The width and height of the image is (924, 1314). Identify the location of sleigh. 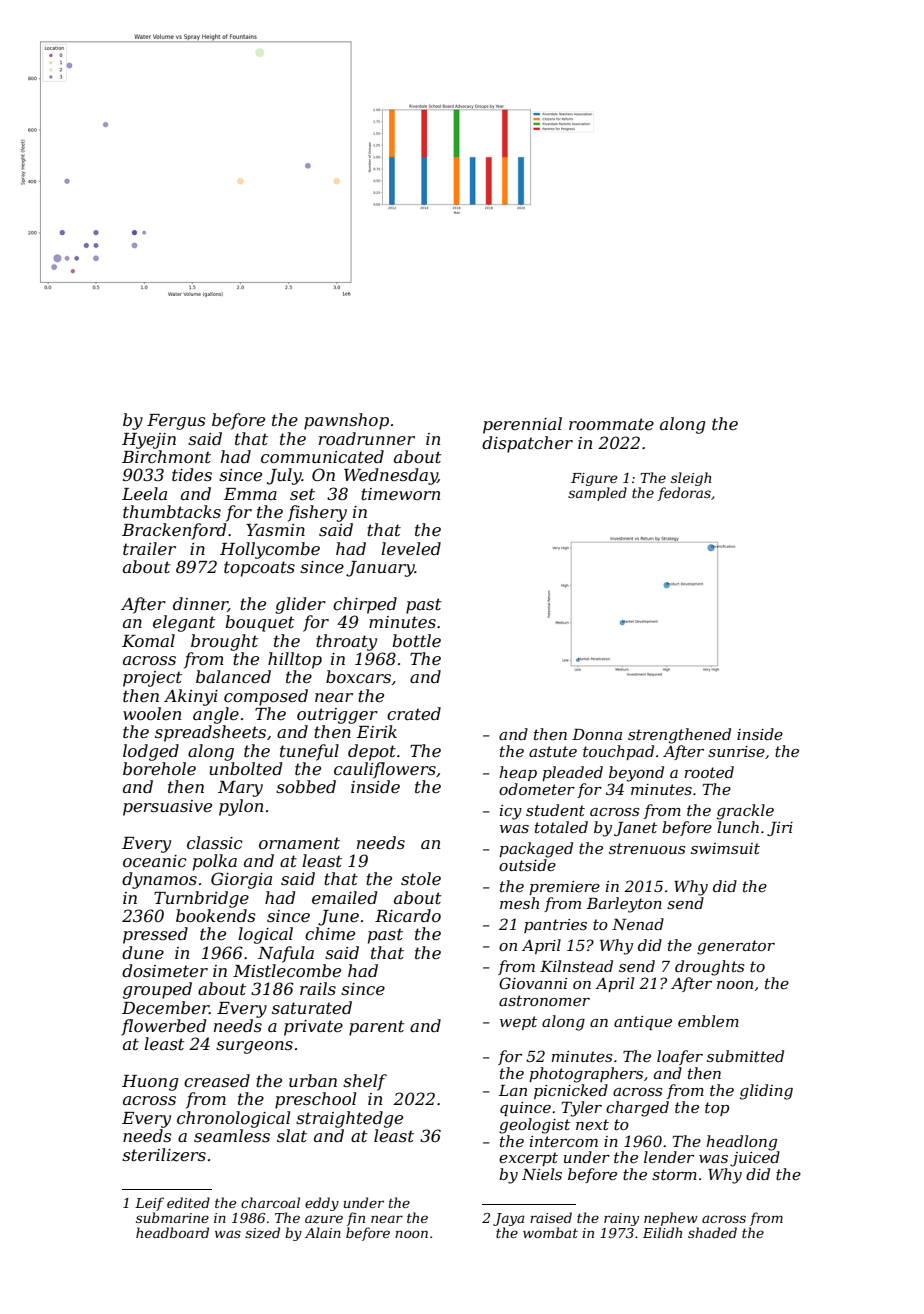
(691, 479).
